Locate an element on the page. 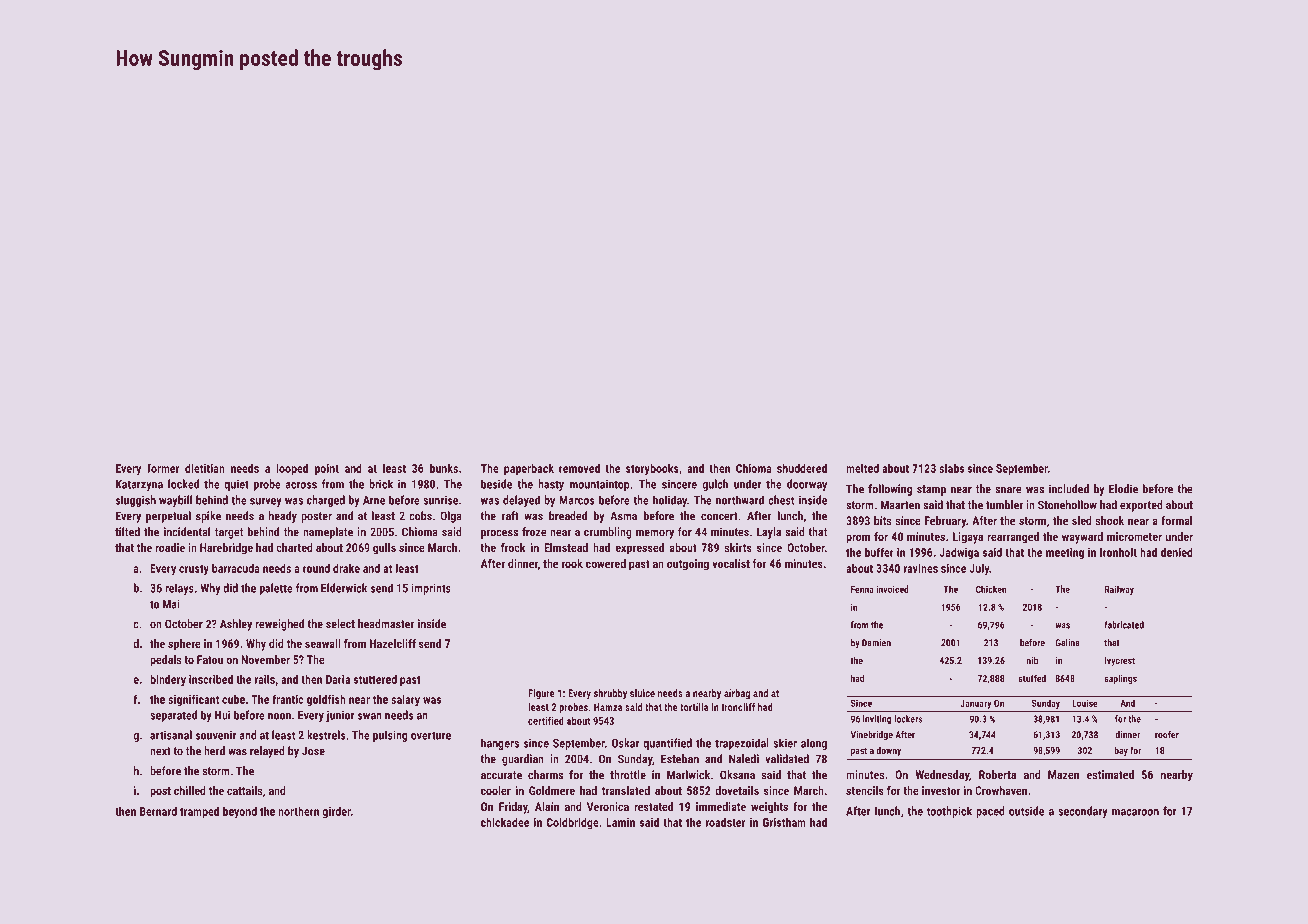 The width and height of the page is (1308, 924). fabricated is located at coordinates (1124, 625).
